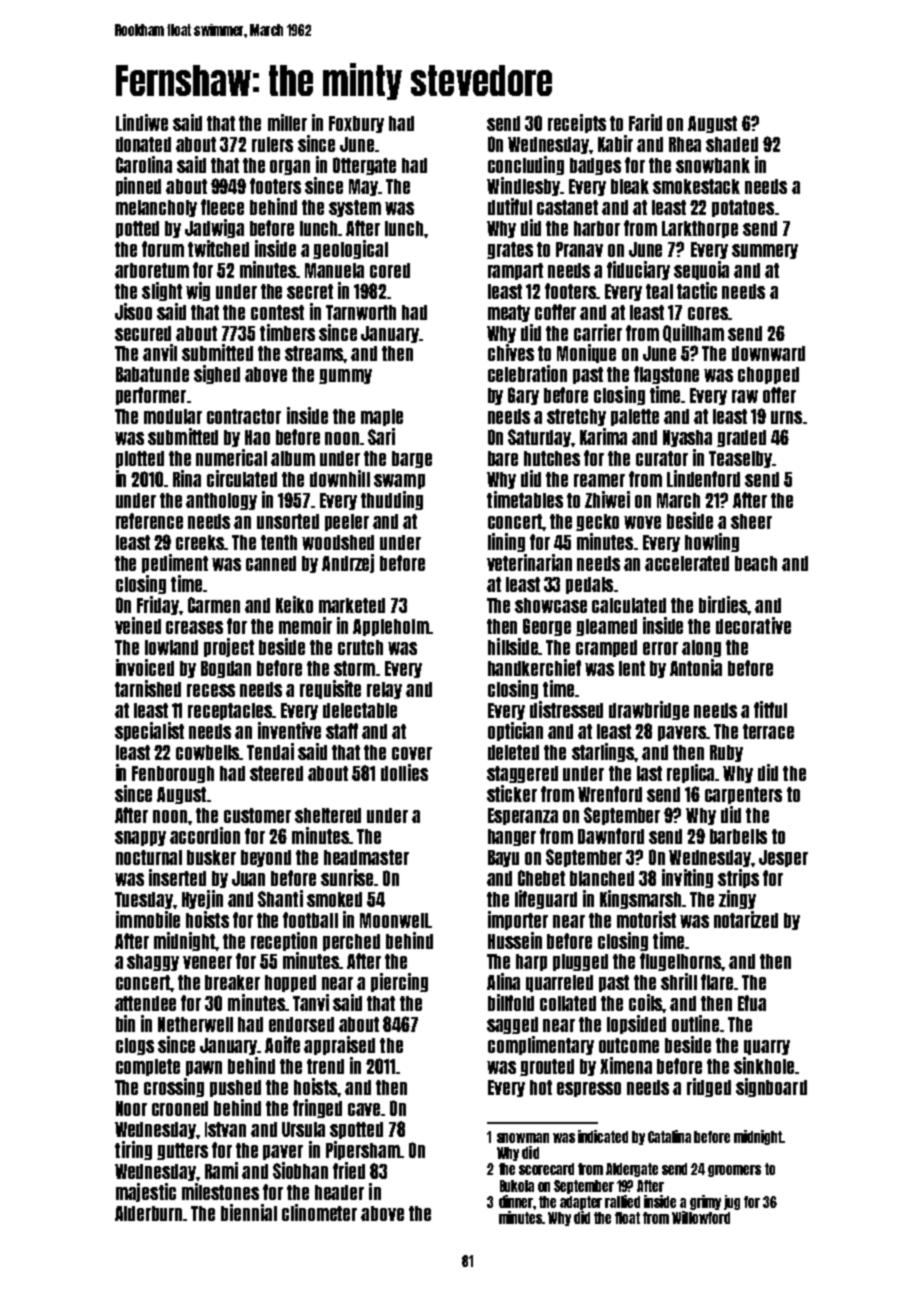 This image has width=924, height=1311. What do you see at coordinates (622, 1201) in the image?
I see `rallied` at bounding box center [622, 1201].
